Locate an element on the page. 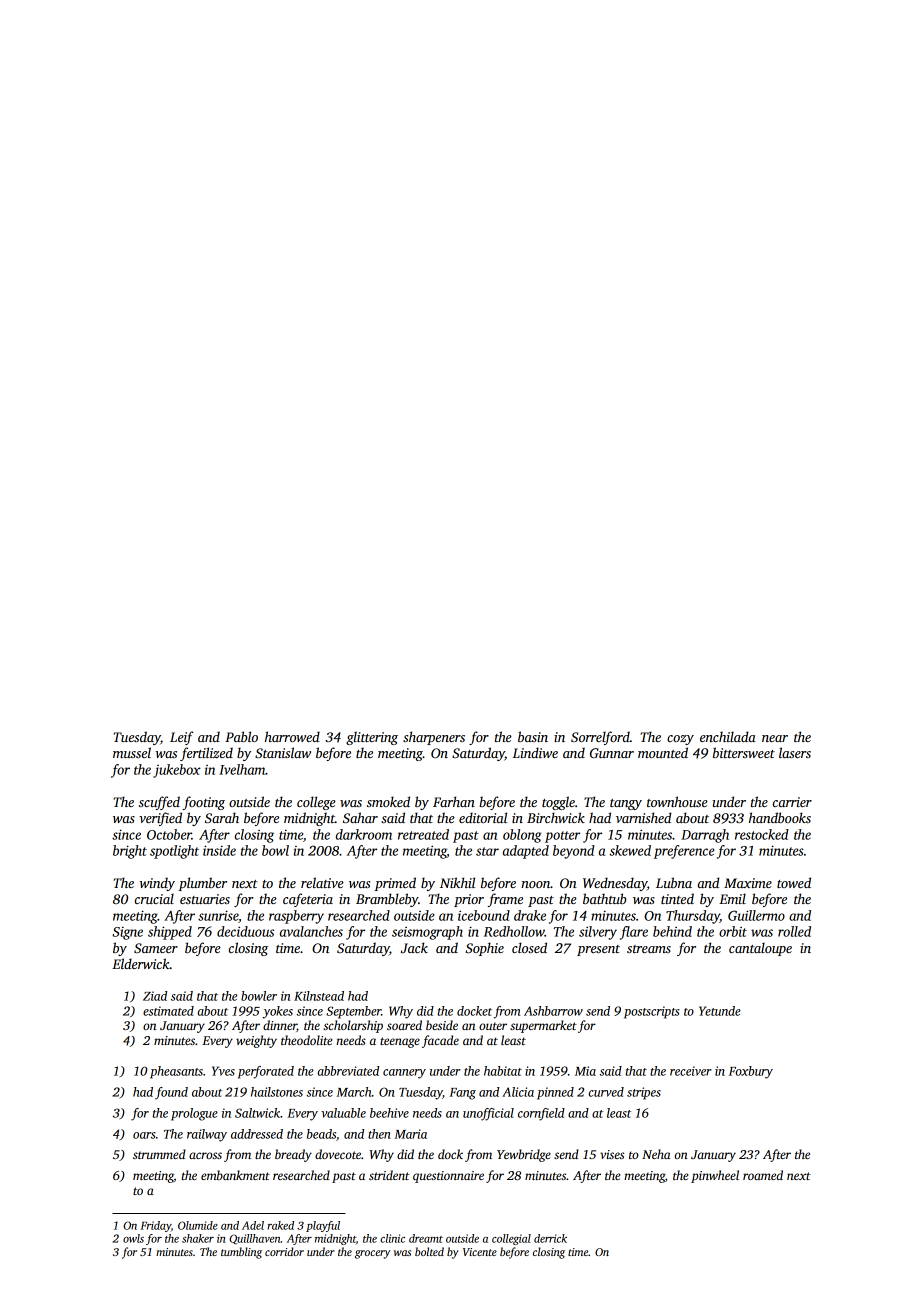 This page has height=1308, width=924. toggle is located at coordinates (558, 803).
